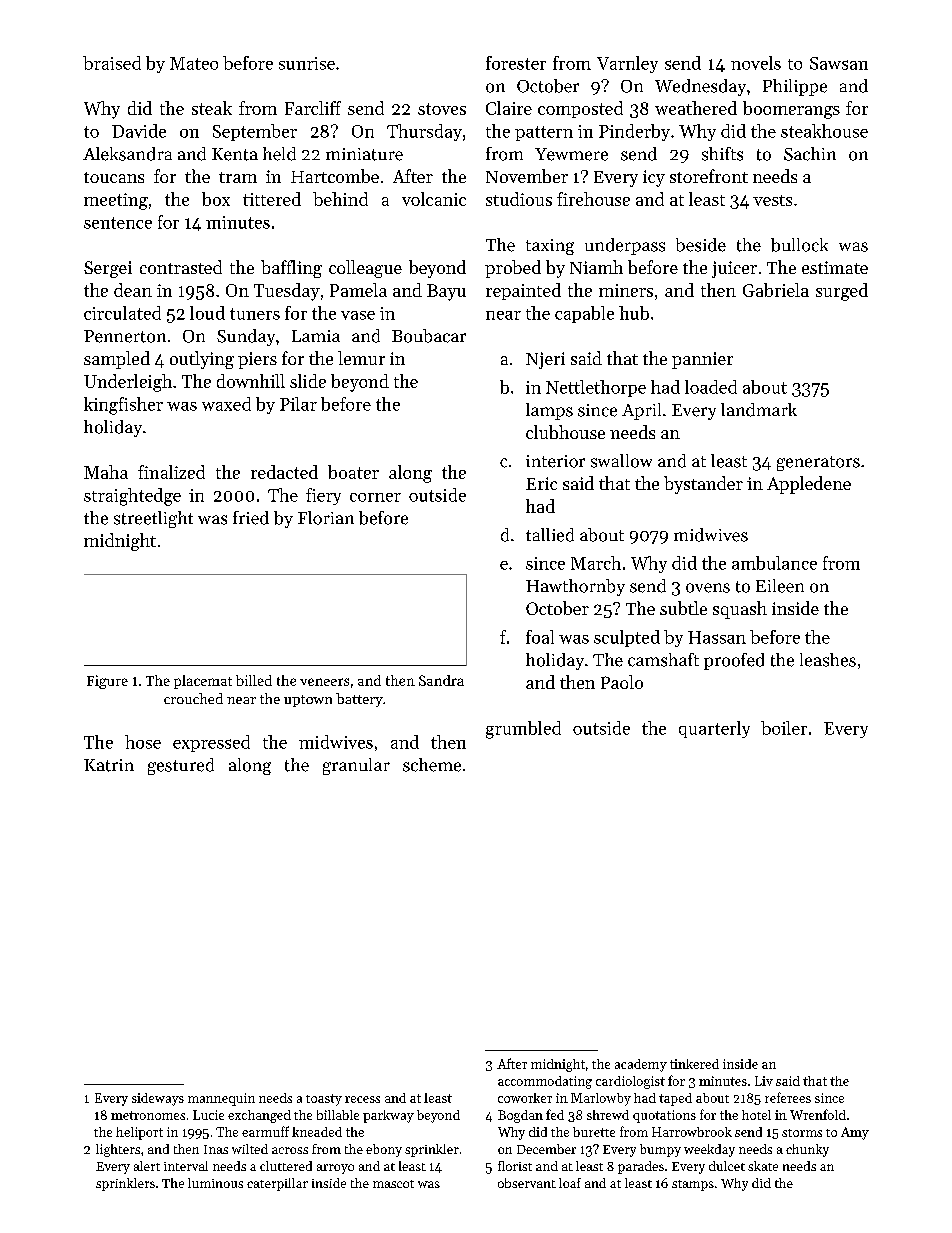 The image size is (952, 1233). I want to click on Figure, so click(107, 682).
